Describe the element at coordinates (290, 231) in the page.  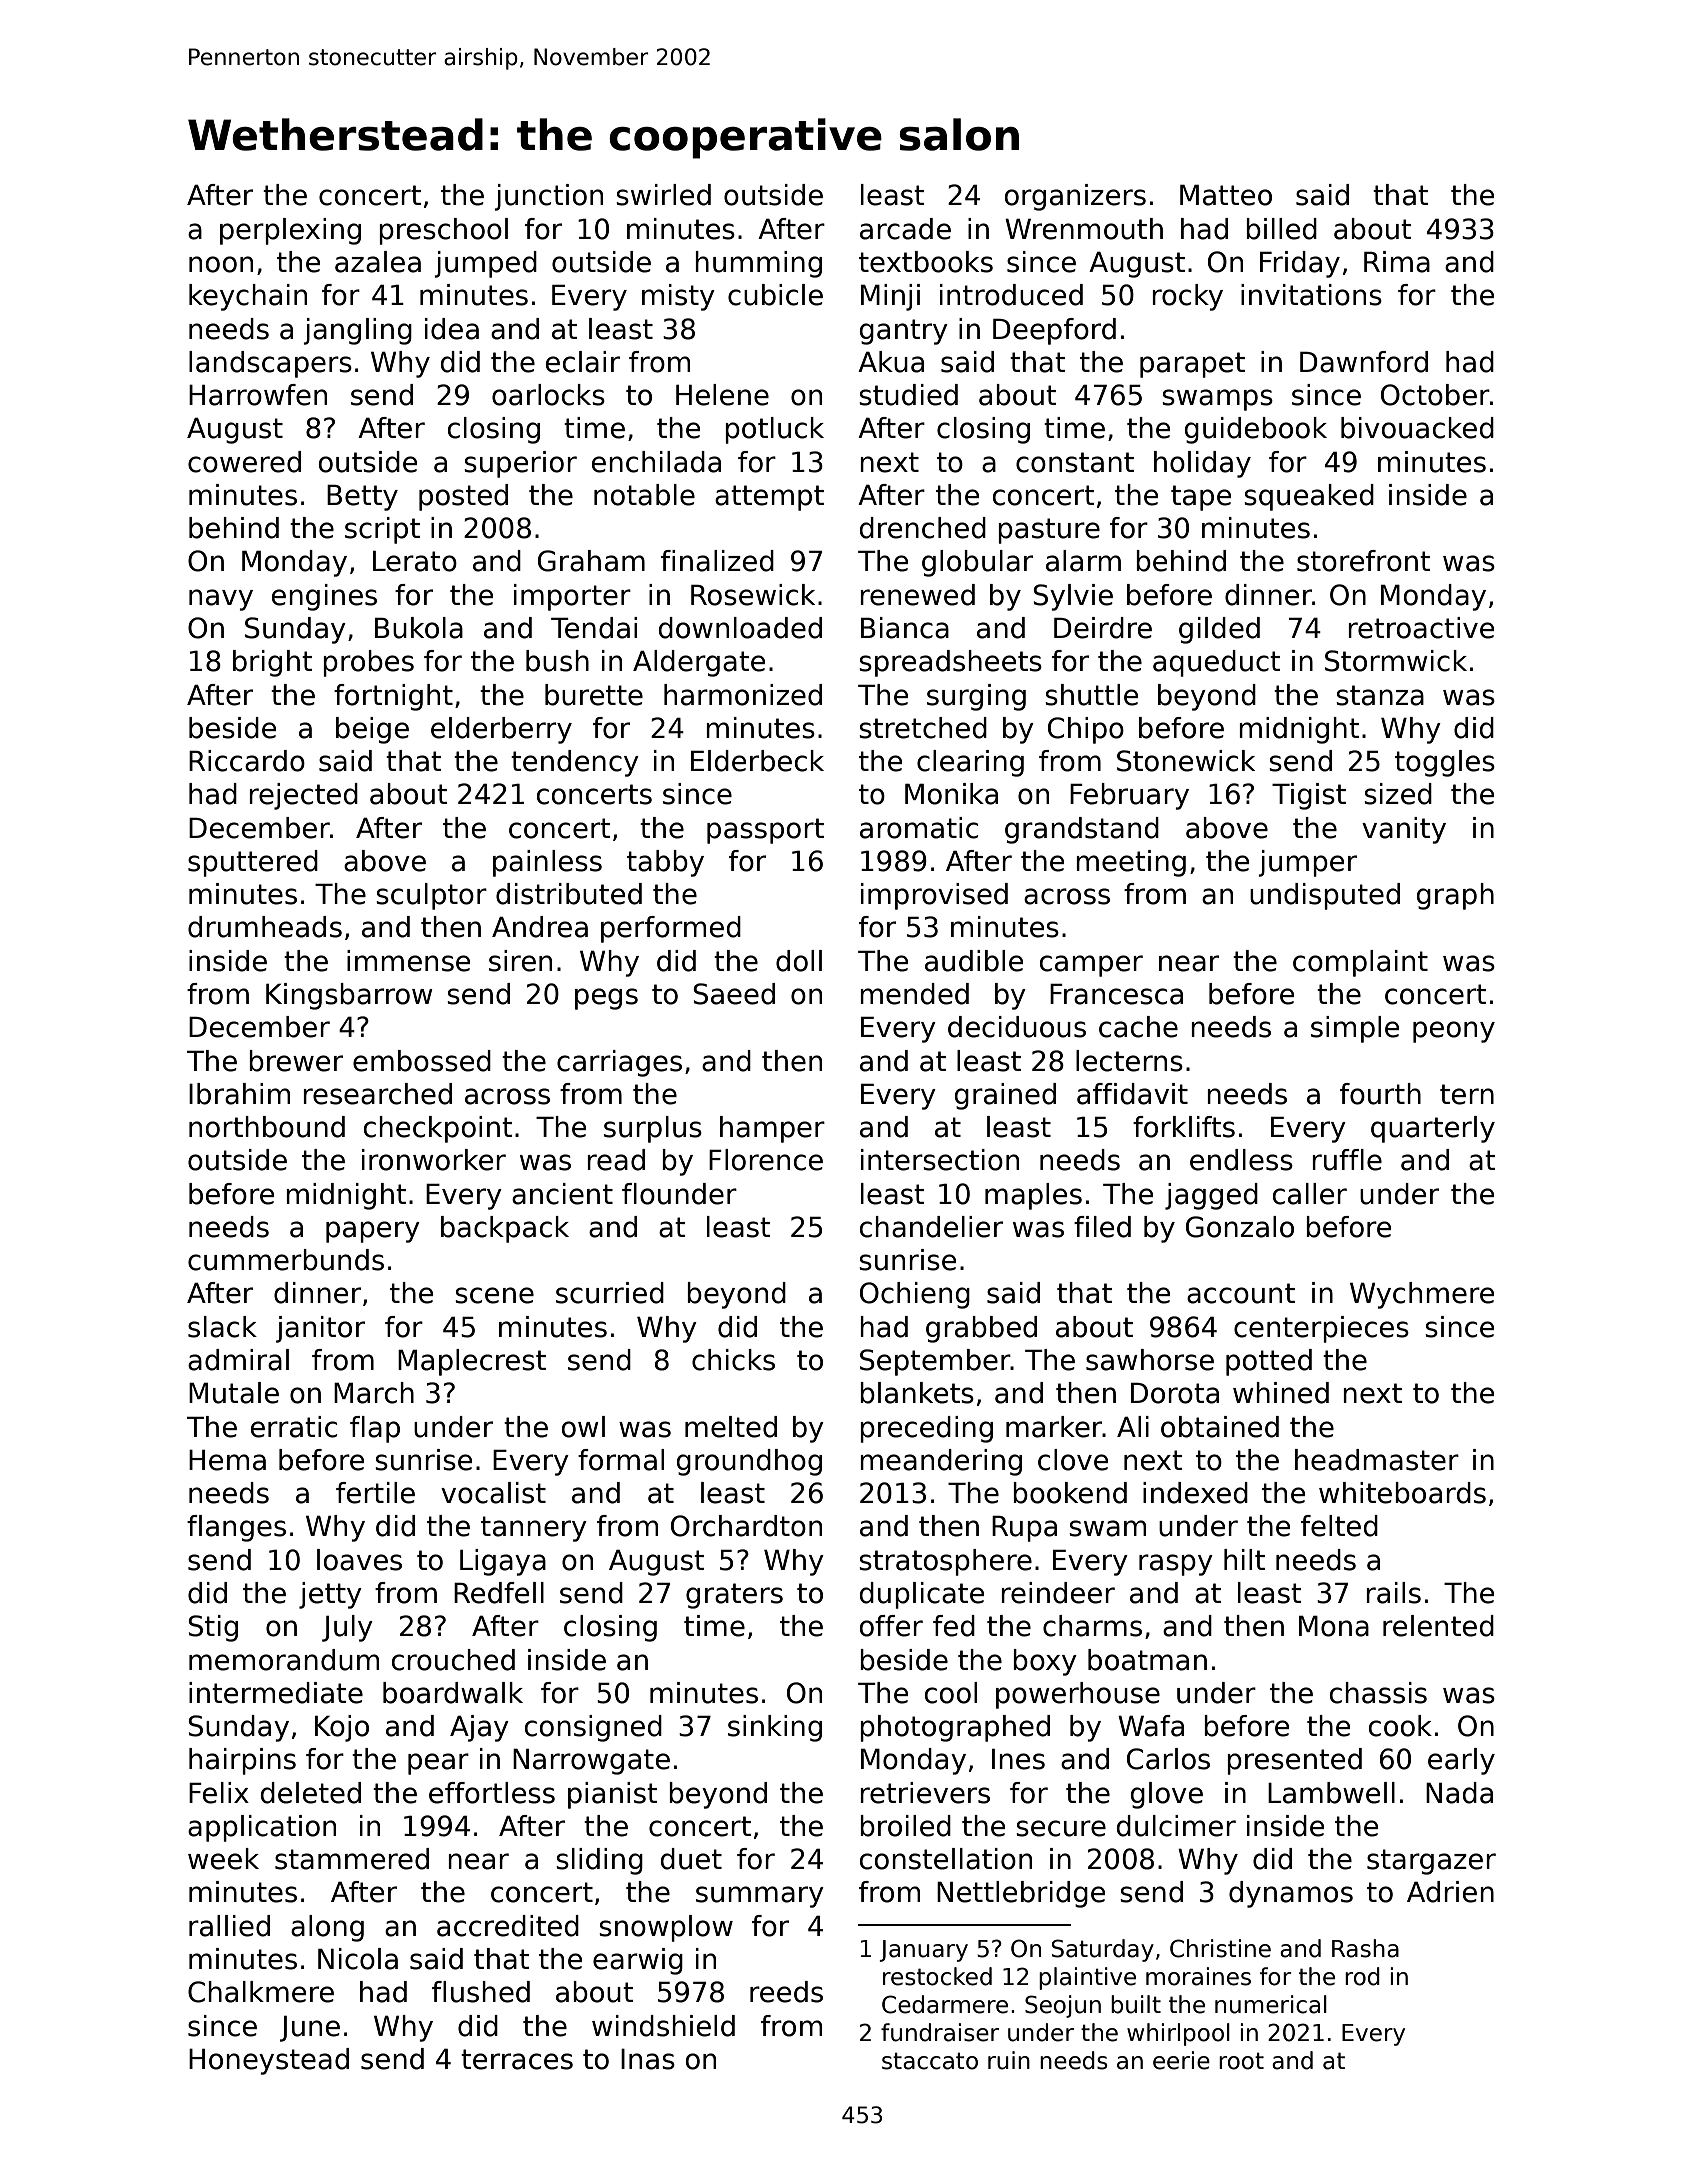
I see `perplexing` at that location.
